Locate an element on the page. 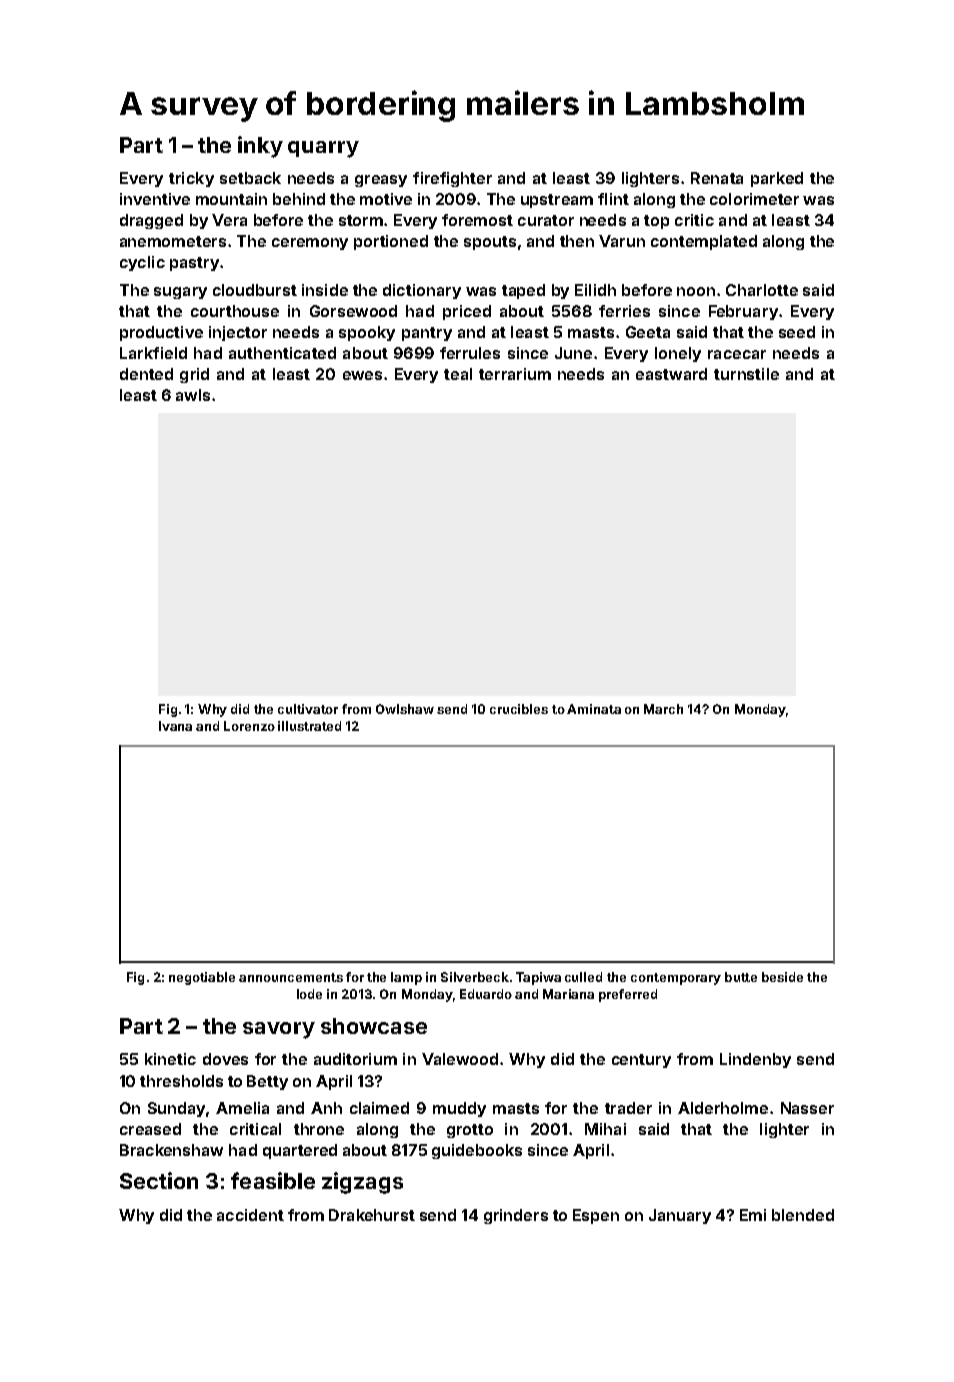 The image size is (954, 1382). Drakehurst is located at coordinates (372, 1215).
